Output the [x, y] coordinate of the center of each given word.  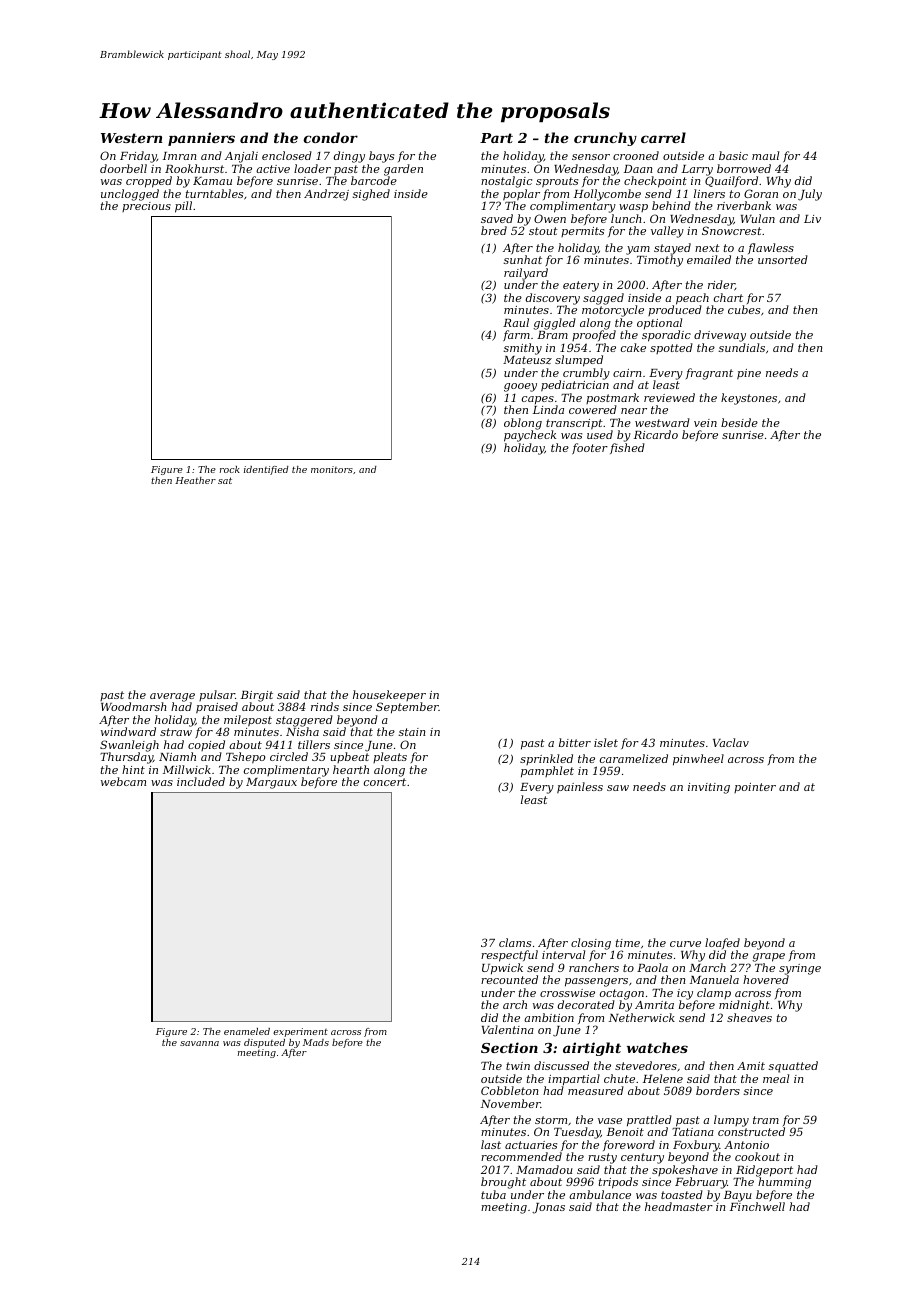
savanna [199, 1043]
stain [412, 732]
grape [769, 957]
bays [381, 157]
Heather [195, 480]
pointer [755, 788]
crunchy [605, 139]
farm [516, 335]
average [172, 697]
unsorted [783, 259]
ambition [549, 1017]
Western [131, 138]
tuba [493, 1194]
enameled [247, 1031]
